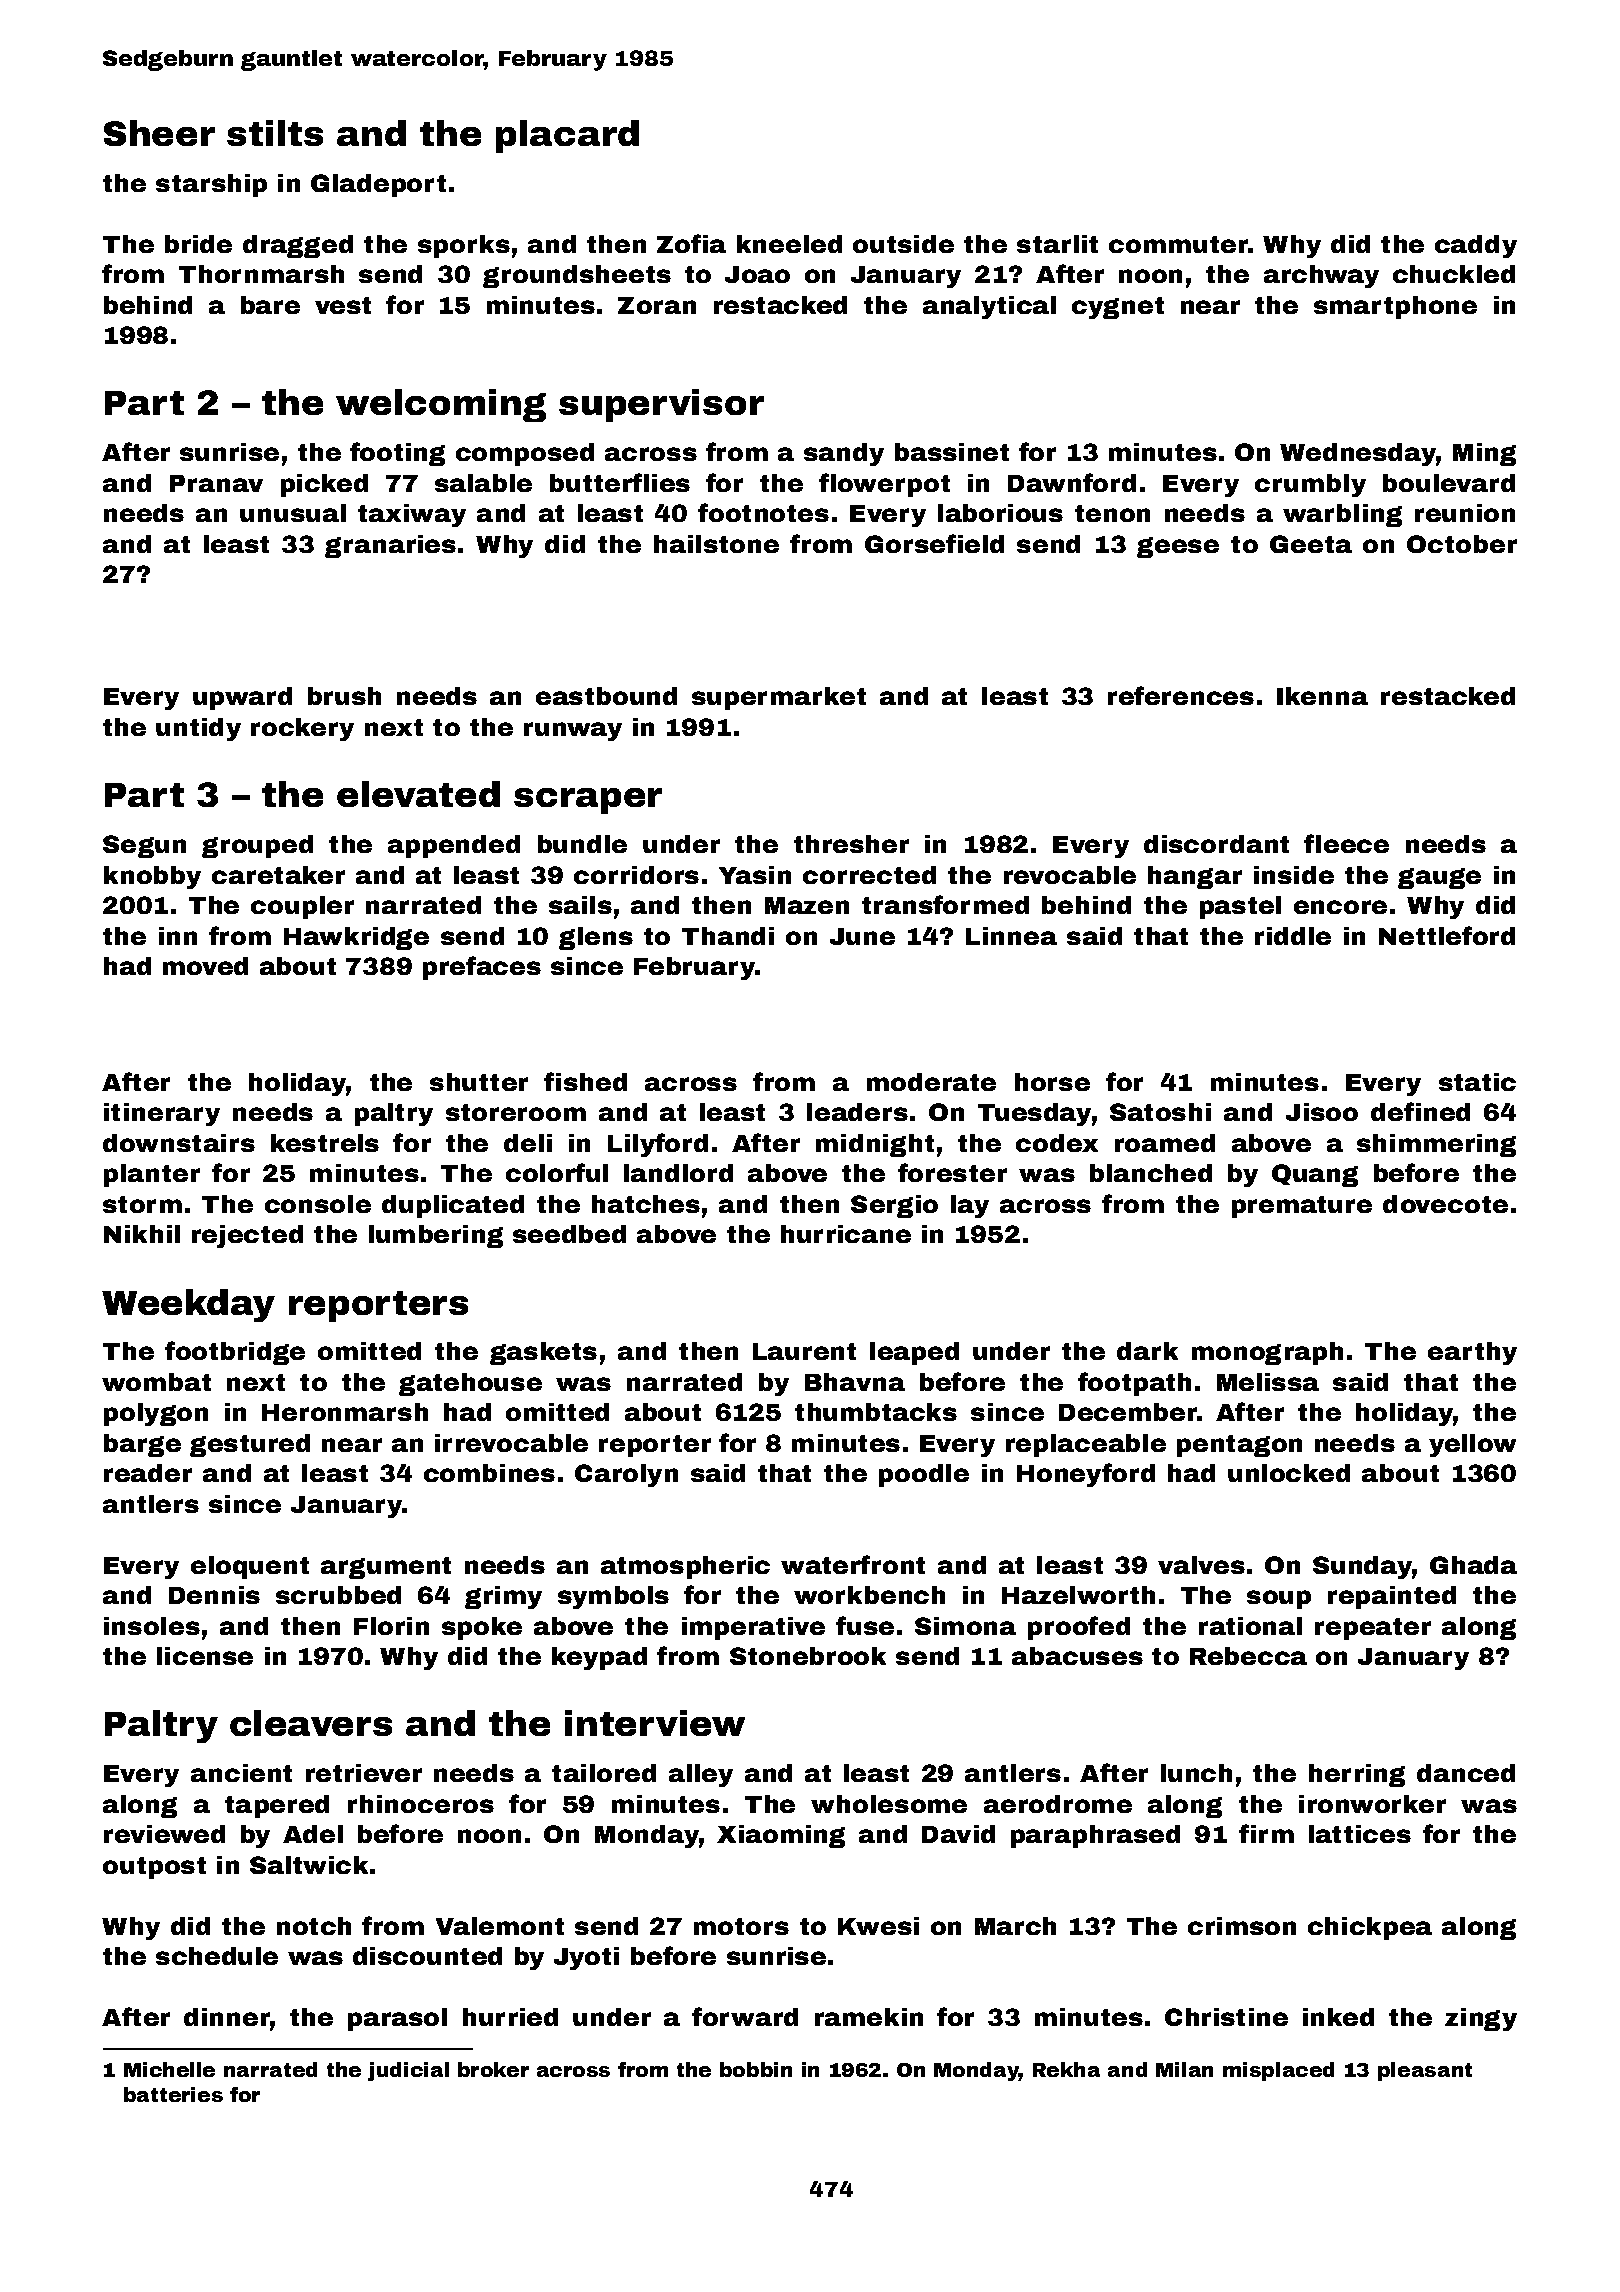  What do you see at coordinates (1184, 2069) in the screenshot?
I see `Milan` at bounding box center [1184, 2069].
